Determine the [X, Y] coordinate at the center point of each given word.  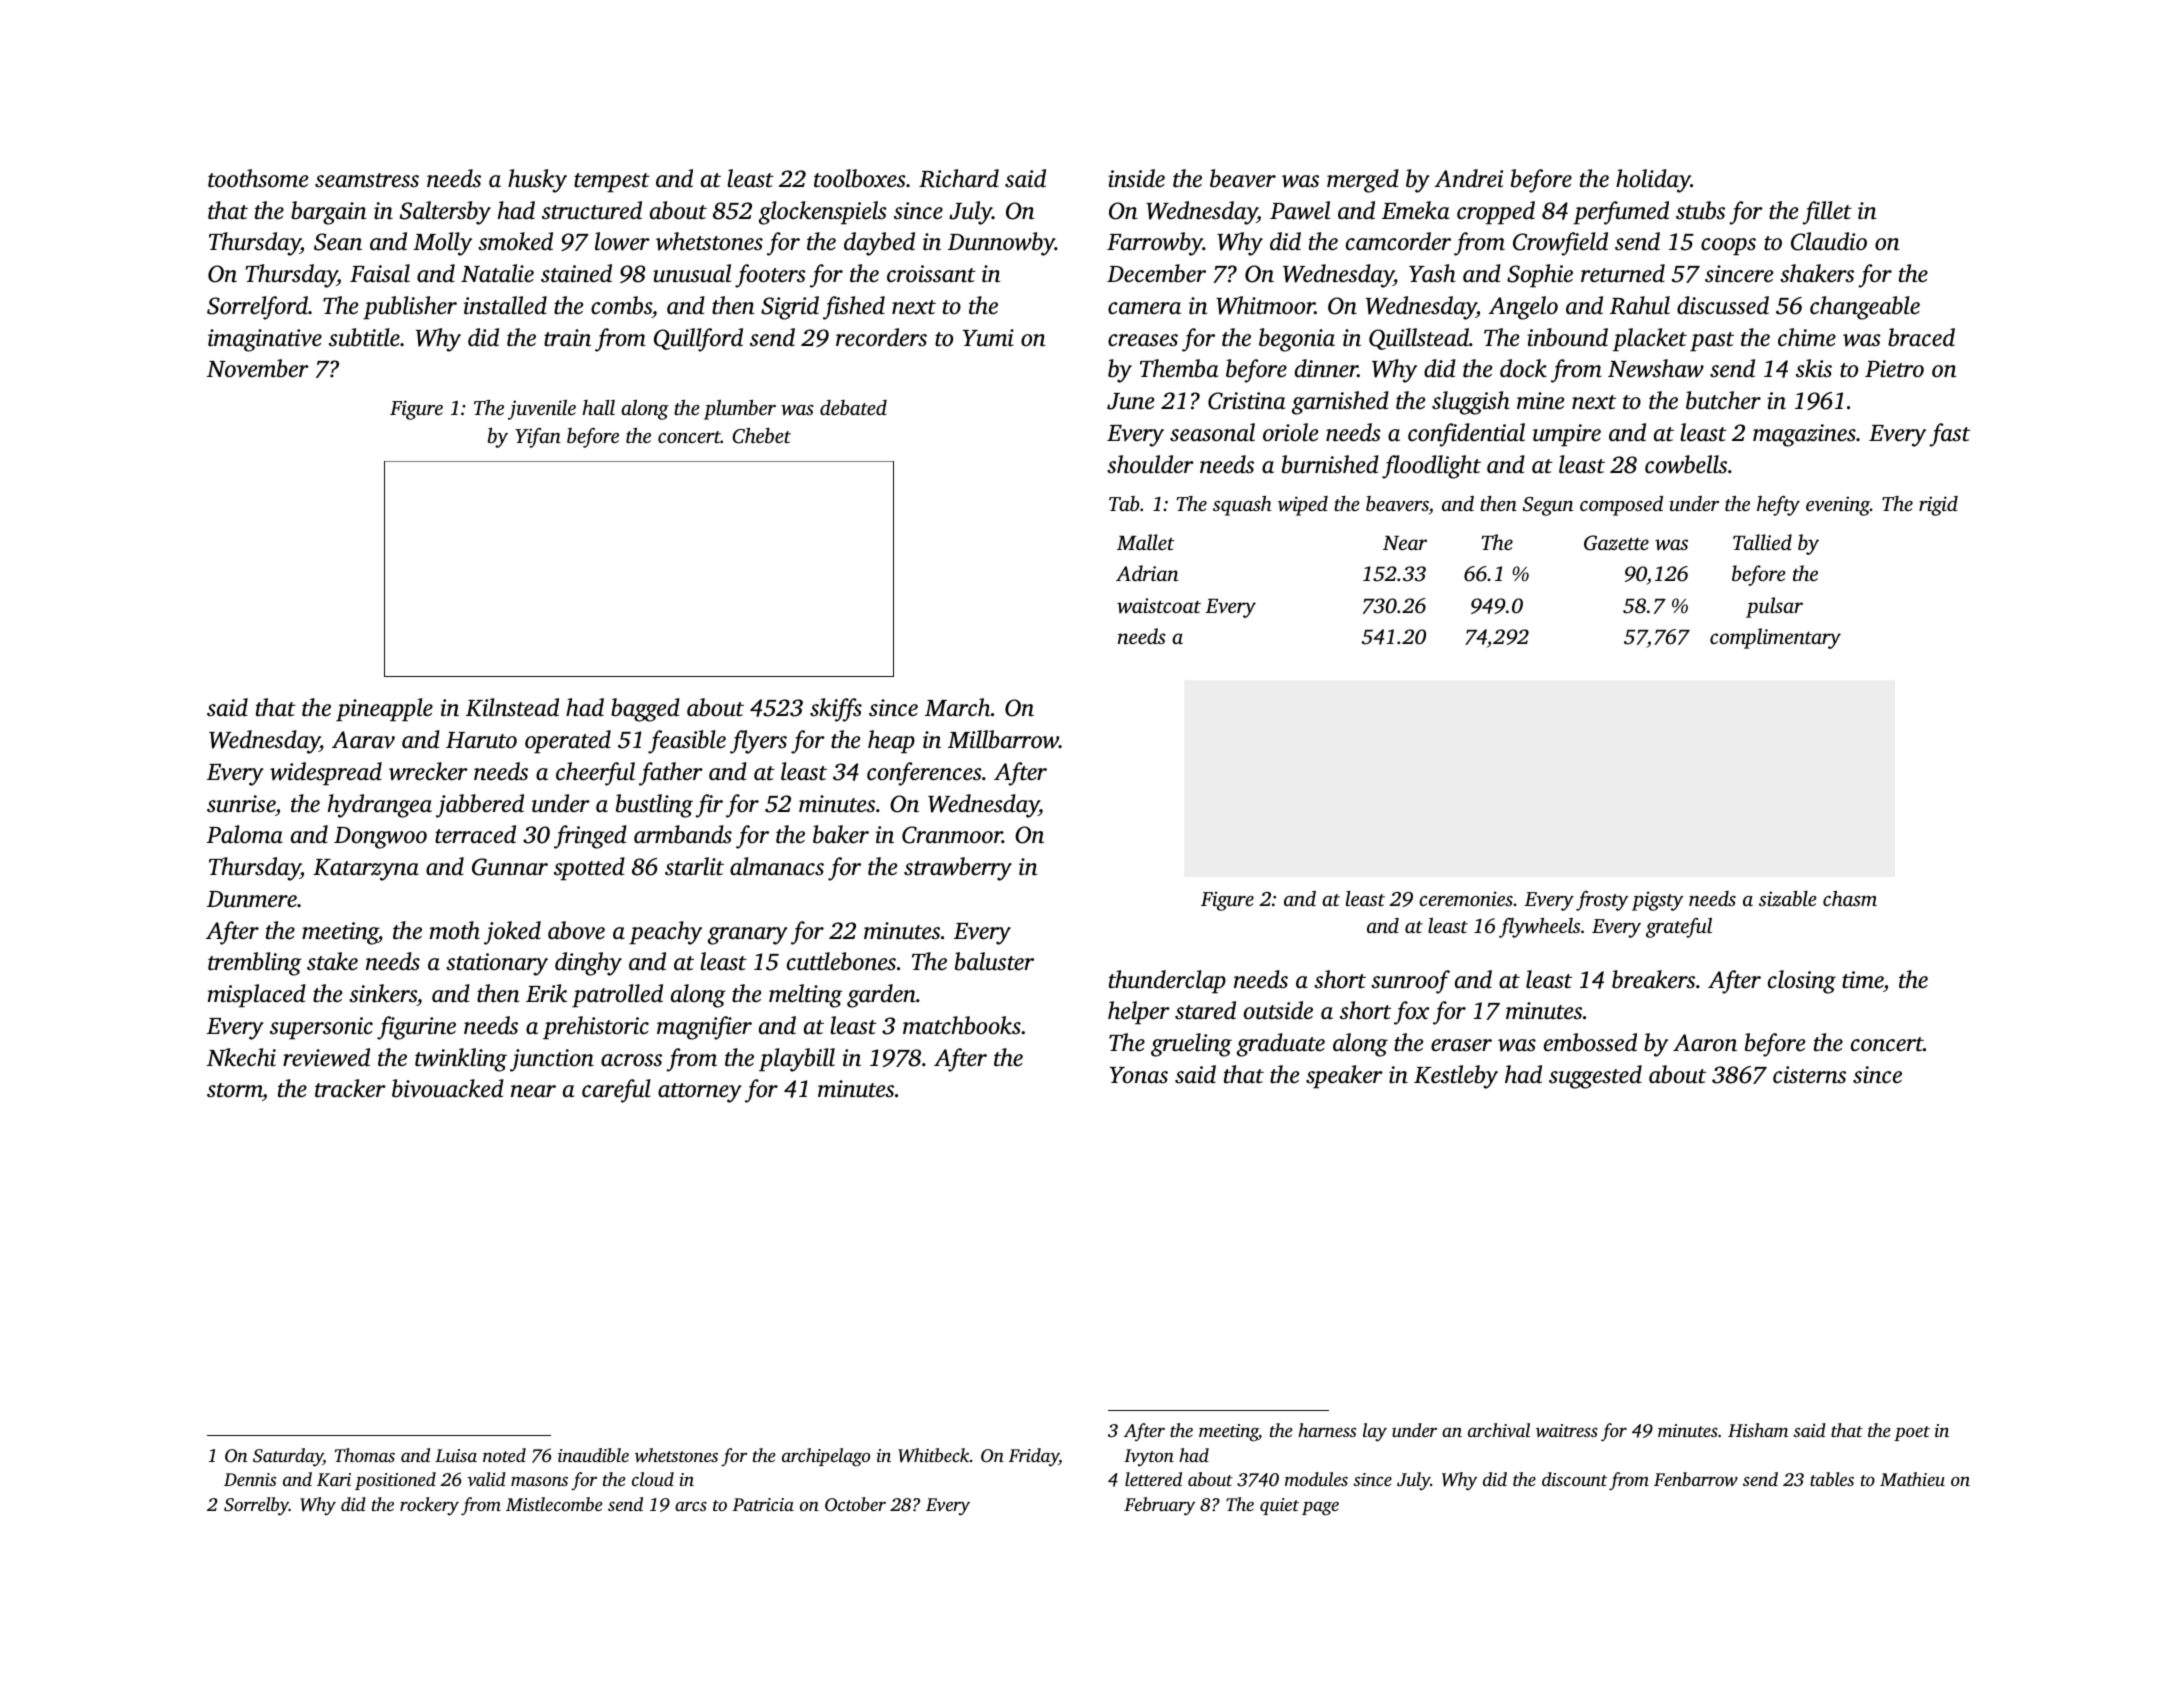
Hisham [1758, 1430]
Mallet [1146, 542]
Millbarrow [1003, 739]
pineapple [384, 710]
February [1159, 1506]
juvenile [542, 410]
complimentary [1775, 638]
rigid [1938, 506]
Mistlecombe [554, 1504]
